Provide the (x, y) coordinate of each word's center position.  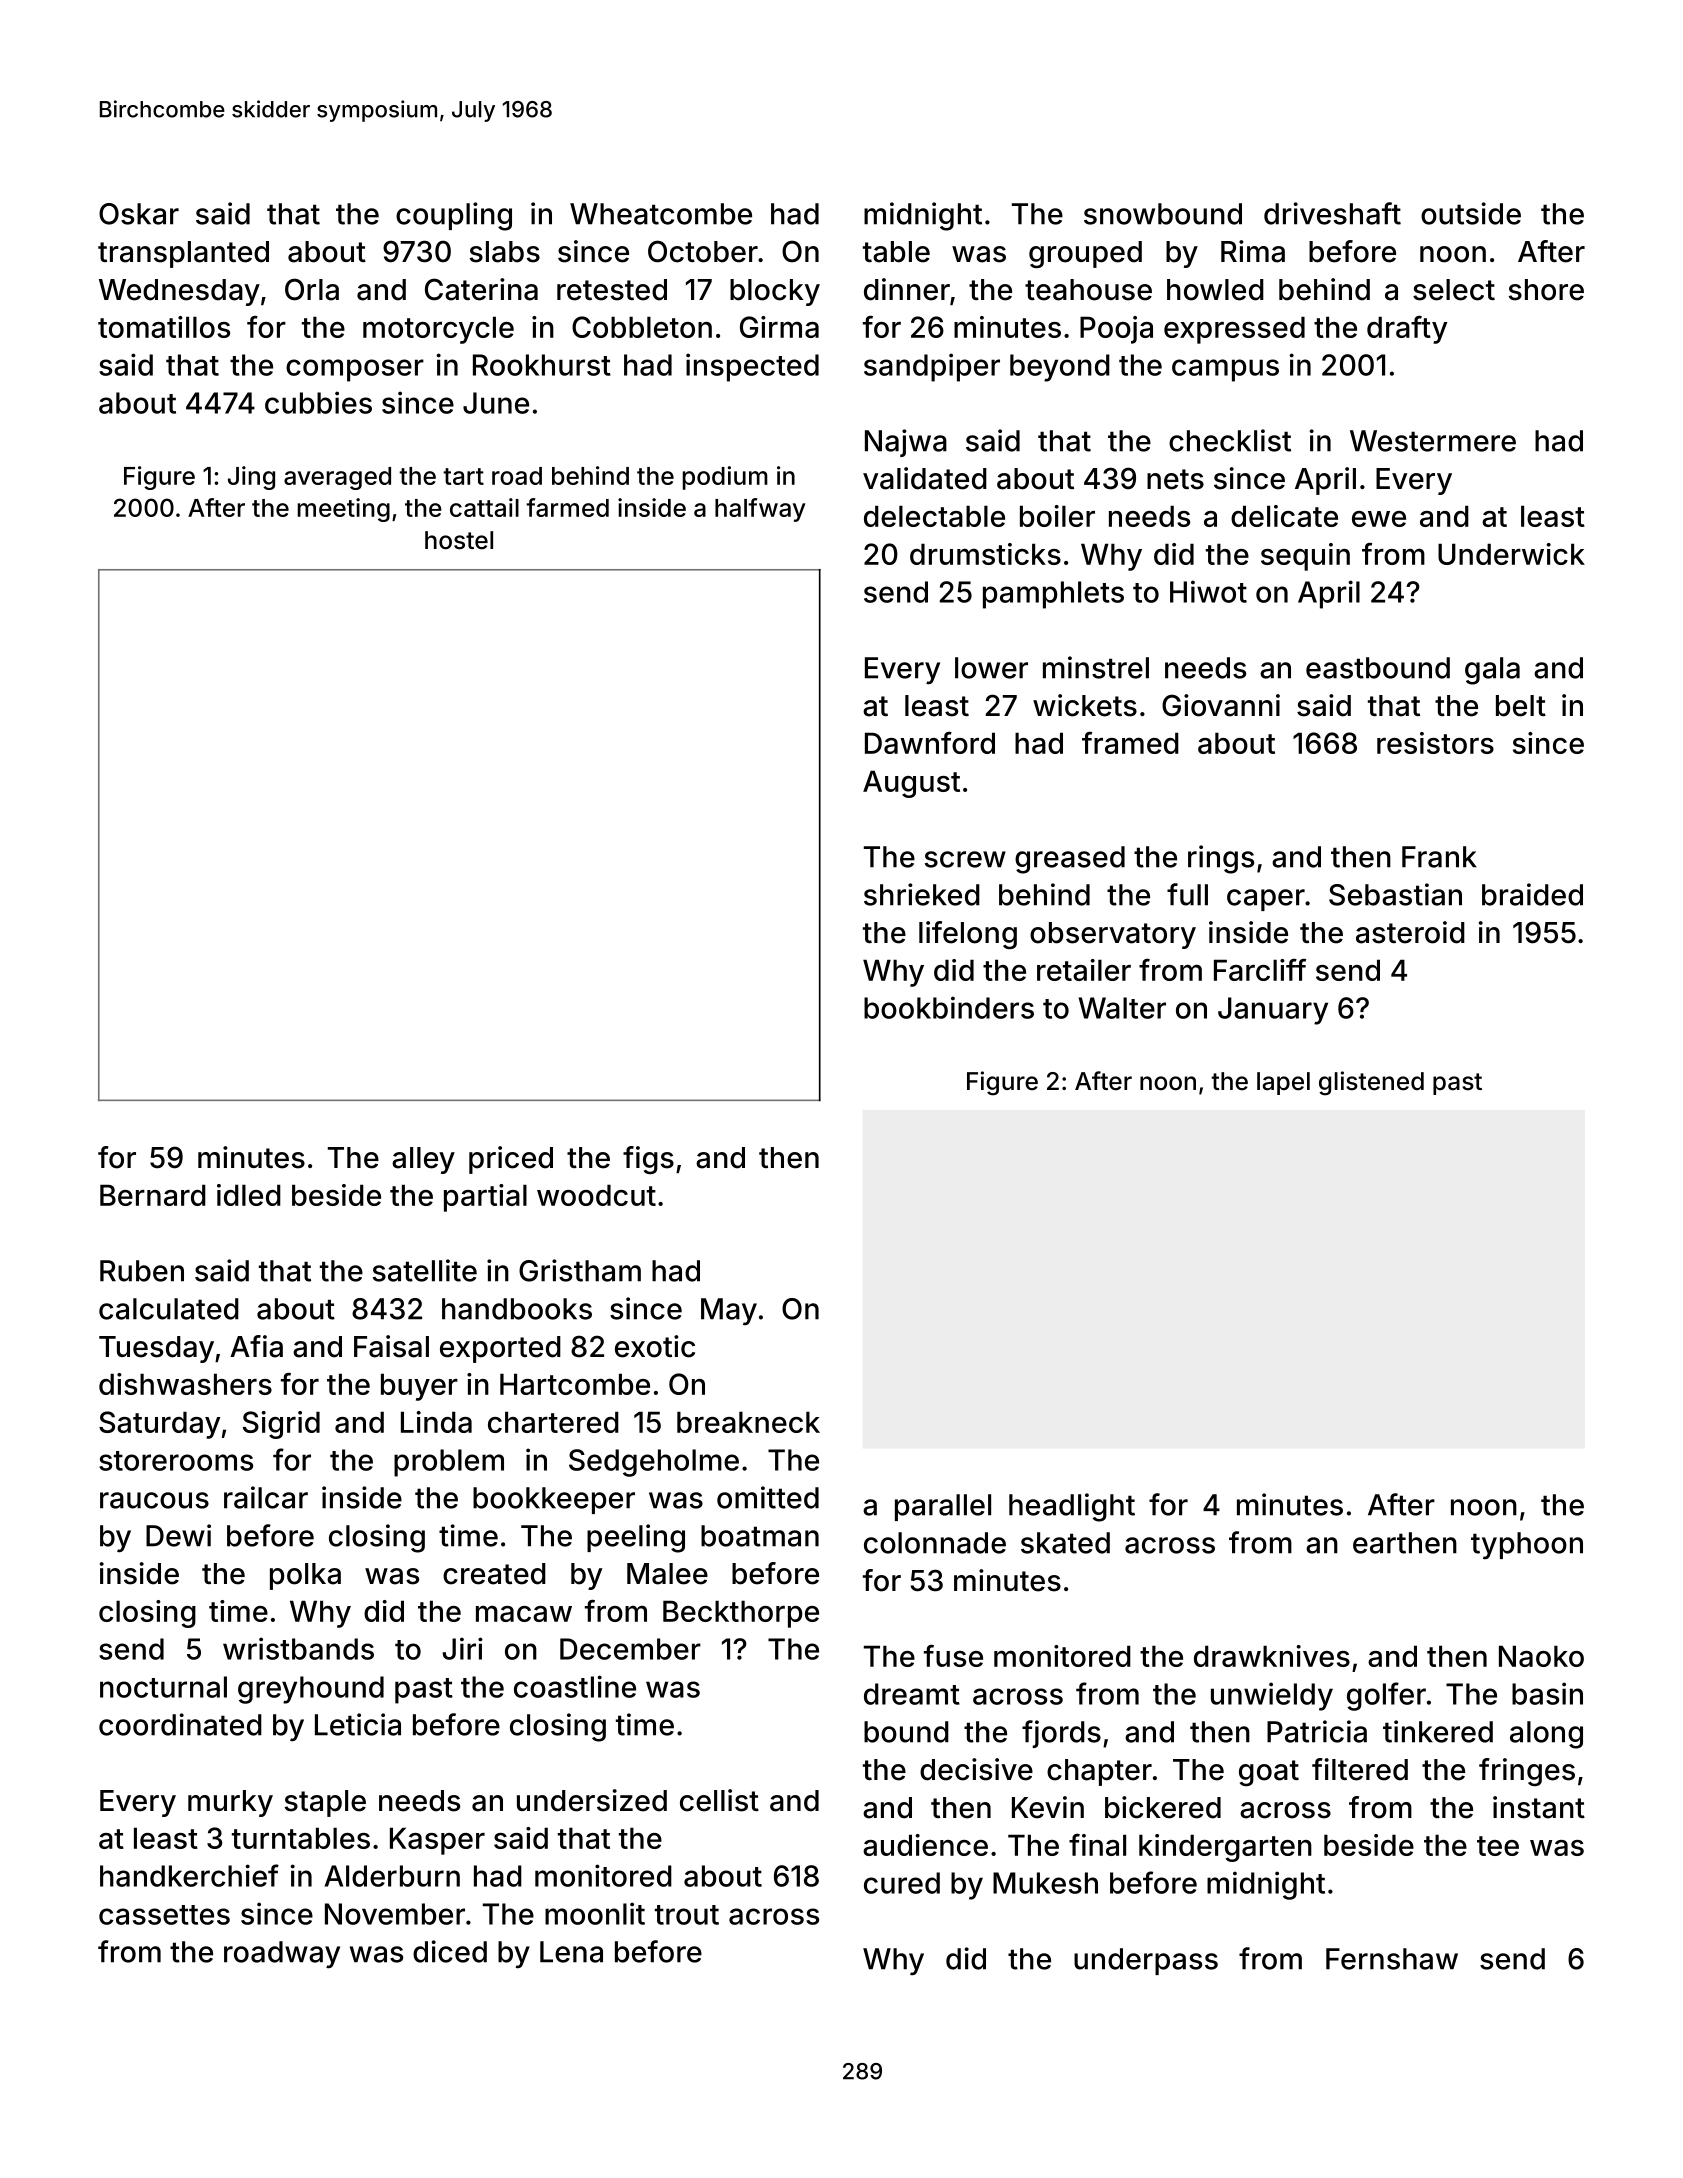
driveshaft (1332, 213)
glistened (1371, 1083)
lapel (1283, 1083)
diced (450, 1951)
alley (423, 1160)
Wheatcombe (661, 214)
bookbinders (949, 1007)
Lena (571, 1952)
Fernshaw (1392, 1959)
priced (511, 1160)
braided (1532, 894)
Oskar (139, 214)
